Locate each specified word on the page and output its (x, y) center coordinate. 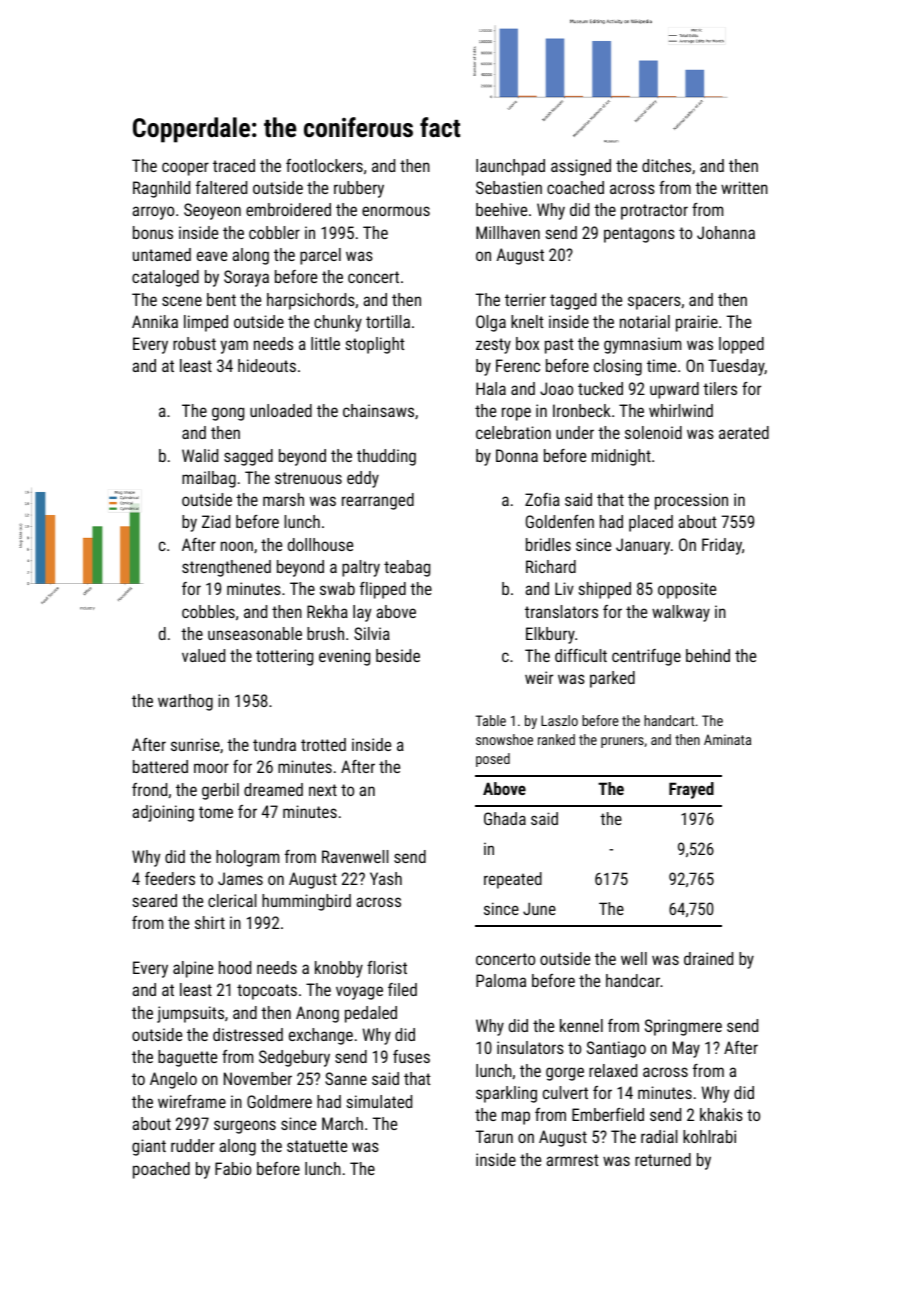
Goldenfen (560, 521)
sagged (248, 457)
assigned (581, 167)
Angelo (173, 1080)
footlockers (324, 165)
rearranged (378, 501)
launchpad (510, 167)
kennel (581, 1025)
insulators (530, 1047)
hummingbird (306, 902)
